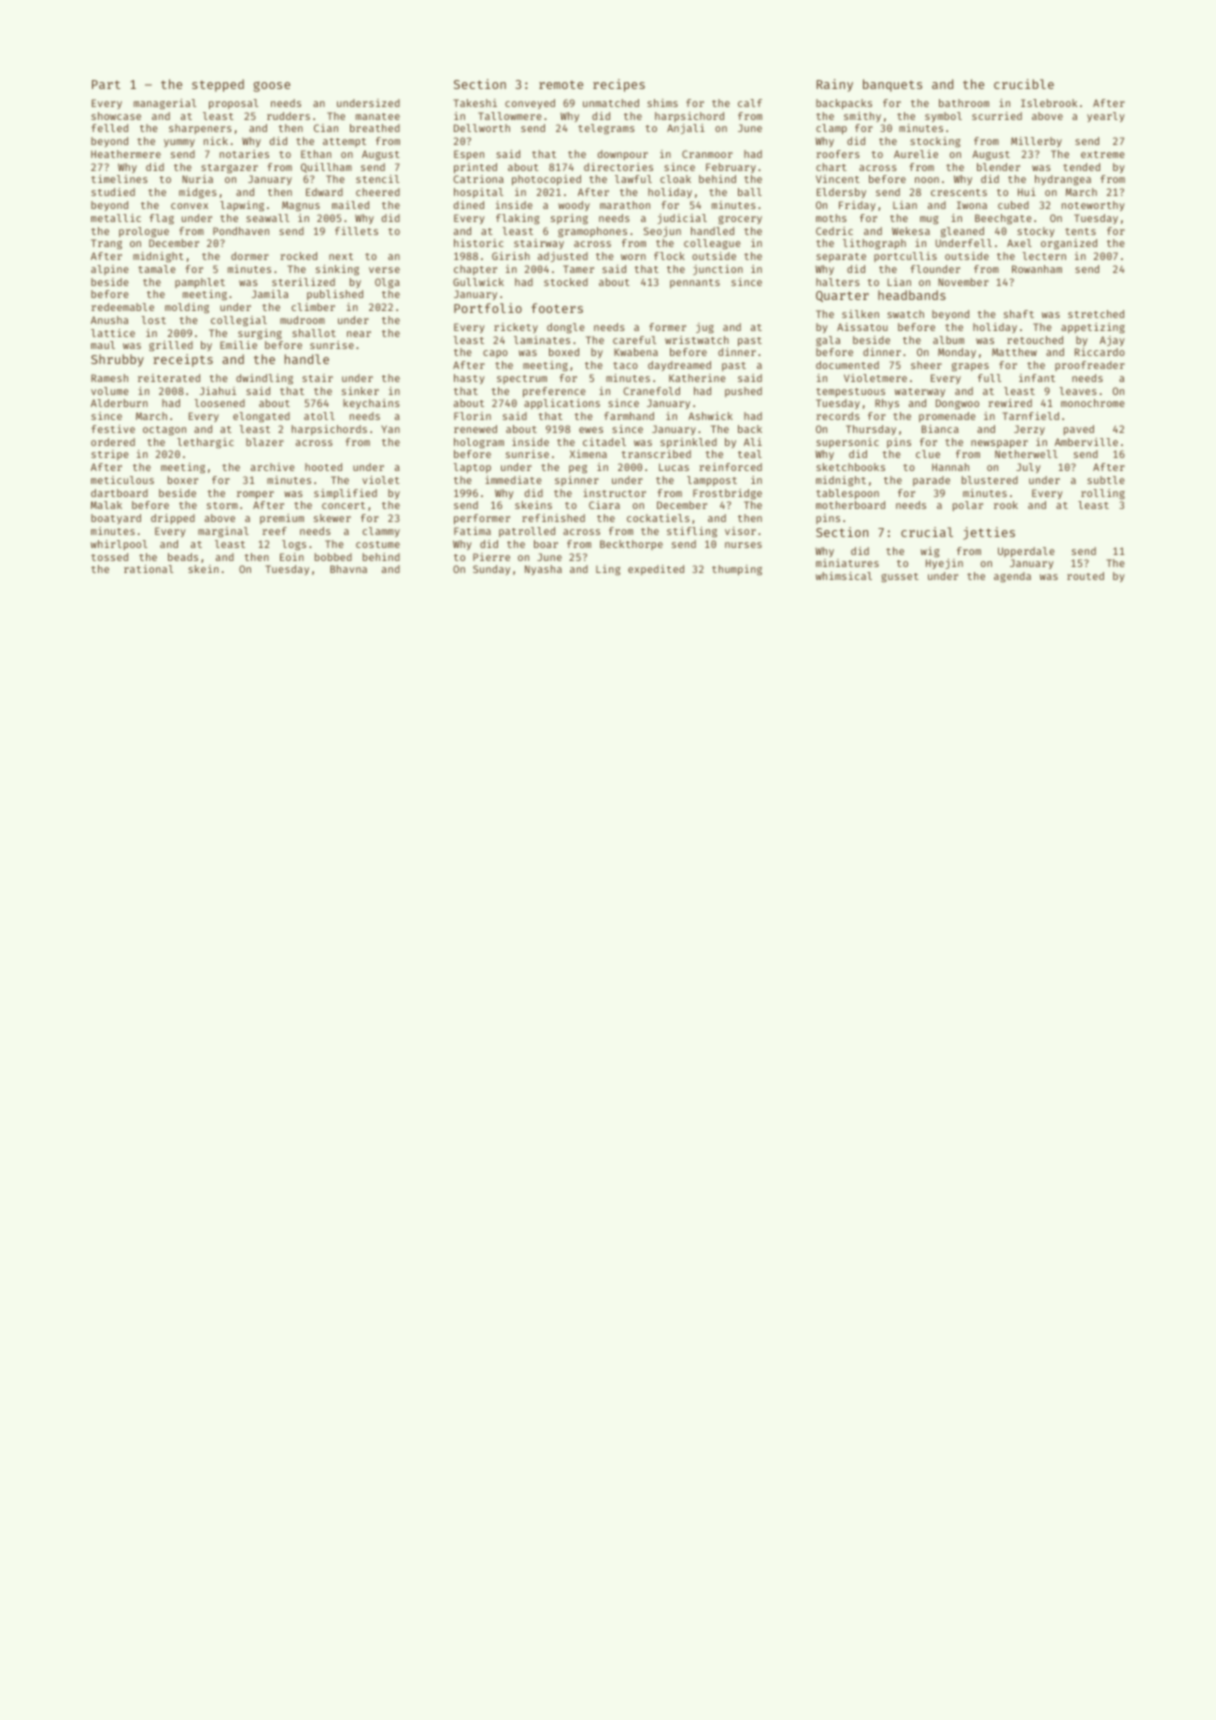 This screenshot has height=1720, width=1216. I want to click on sketchbooks, so click(850, 467).
